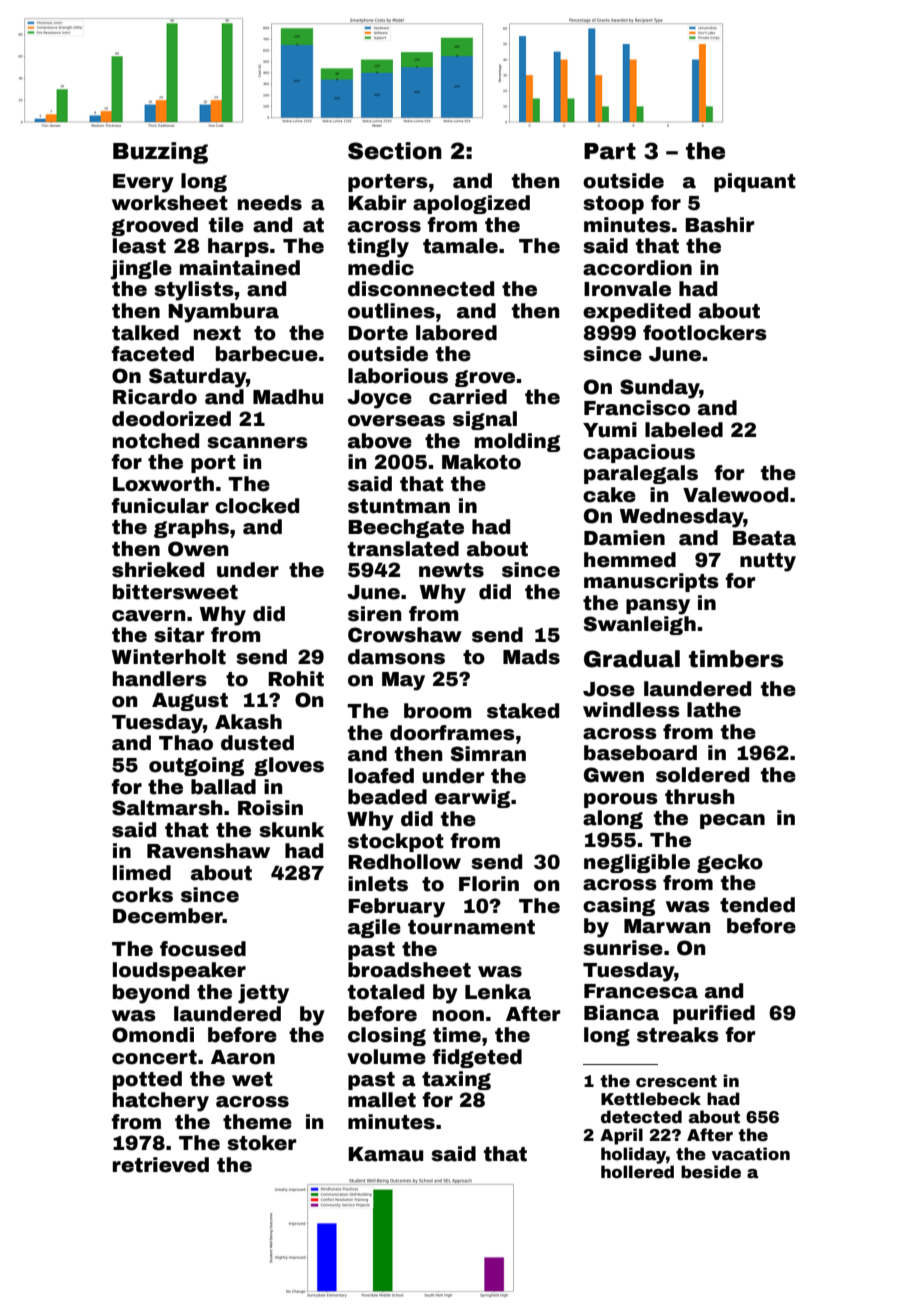  What do you see at coordinates (732, 821) in the document?
I see `pecan` at bounding box center [732, 821].
